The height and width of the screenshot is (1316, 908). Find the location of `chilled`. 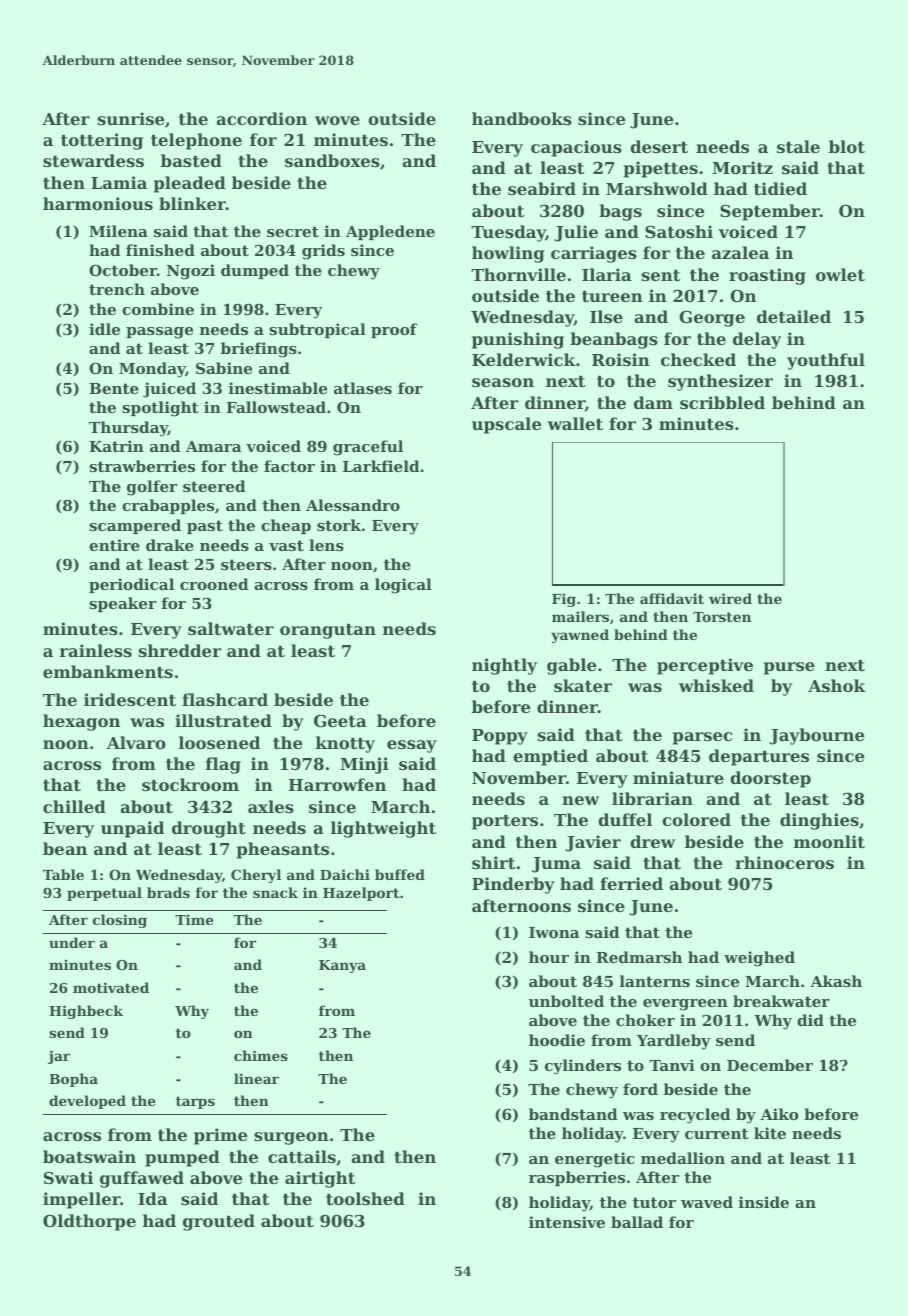

chilled is located at coordinates (74, 806).
